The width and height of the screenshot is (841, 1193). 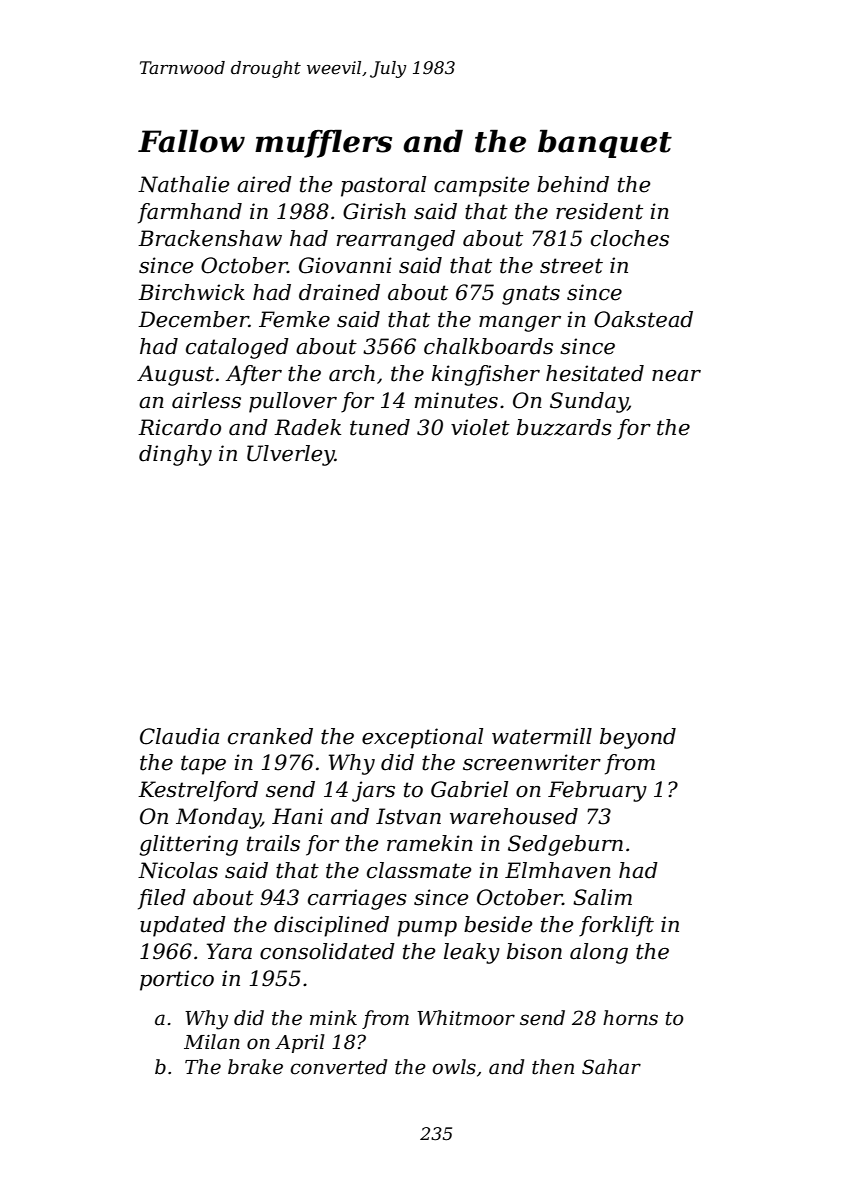 I want to click on Gabriel, so click(x=469, y=789).
